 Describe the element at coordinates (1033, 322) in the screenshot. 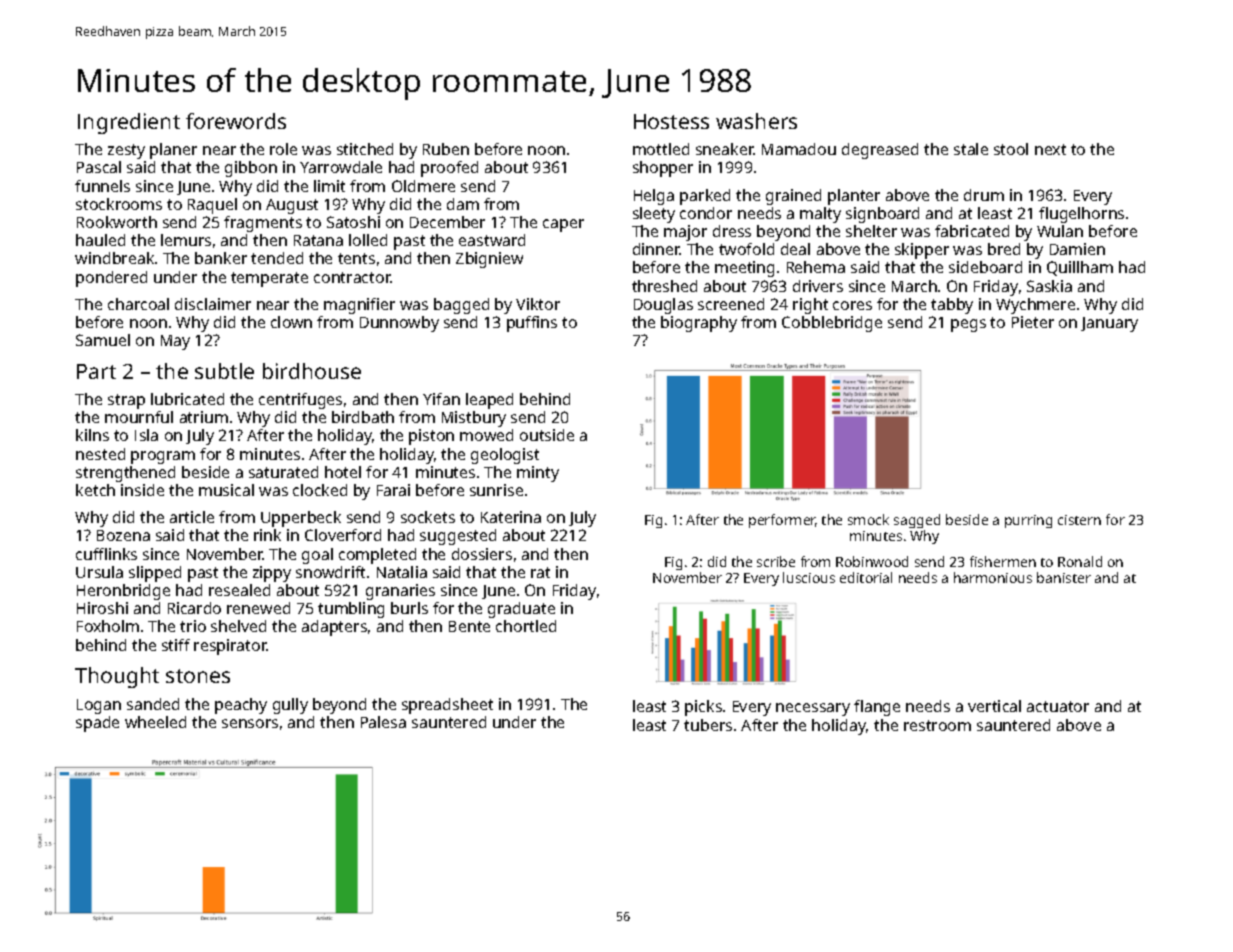

I see `Pieter` at that location.
